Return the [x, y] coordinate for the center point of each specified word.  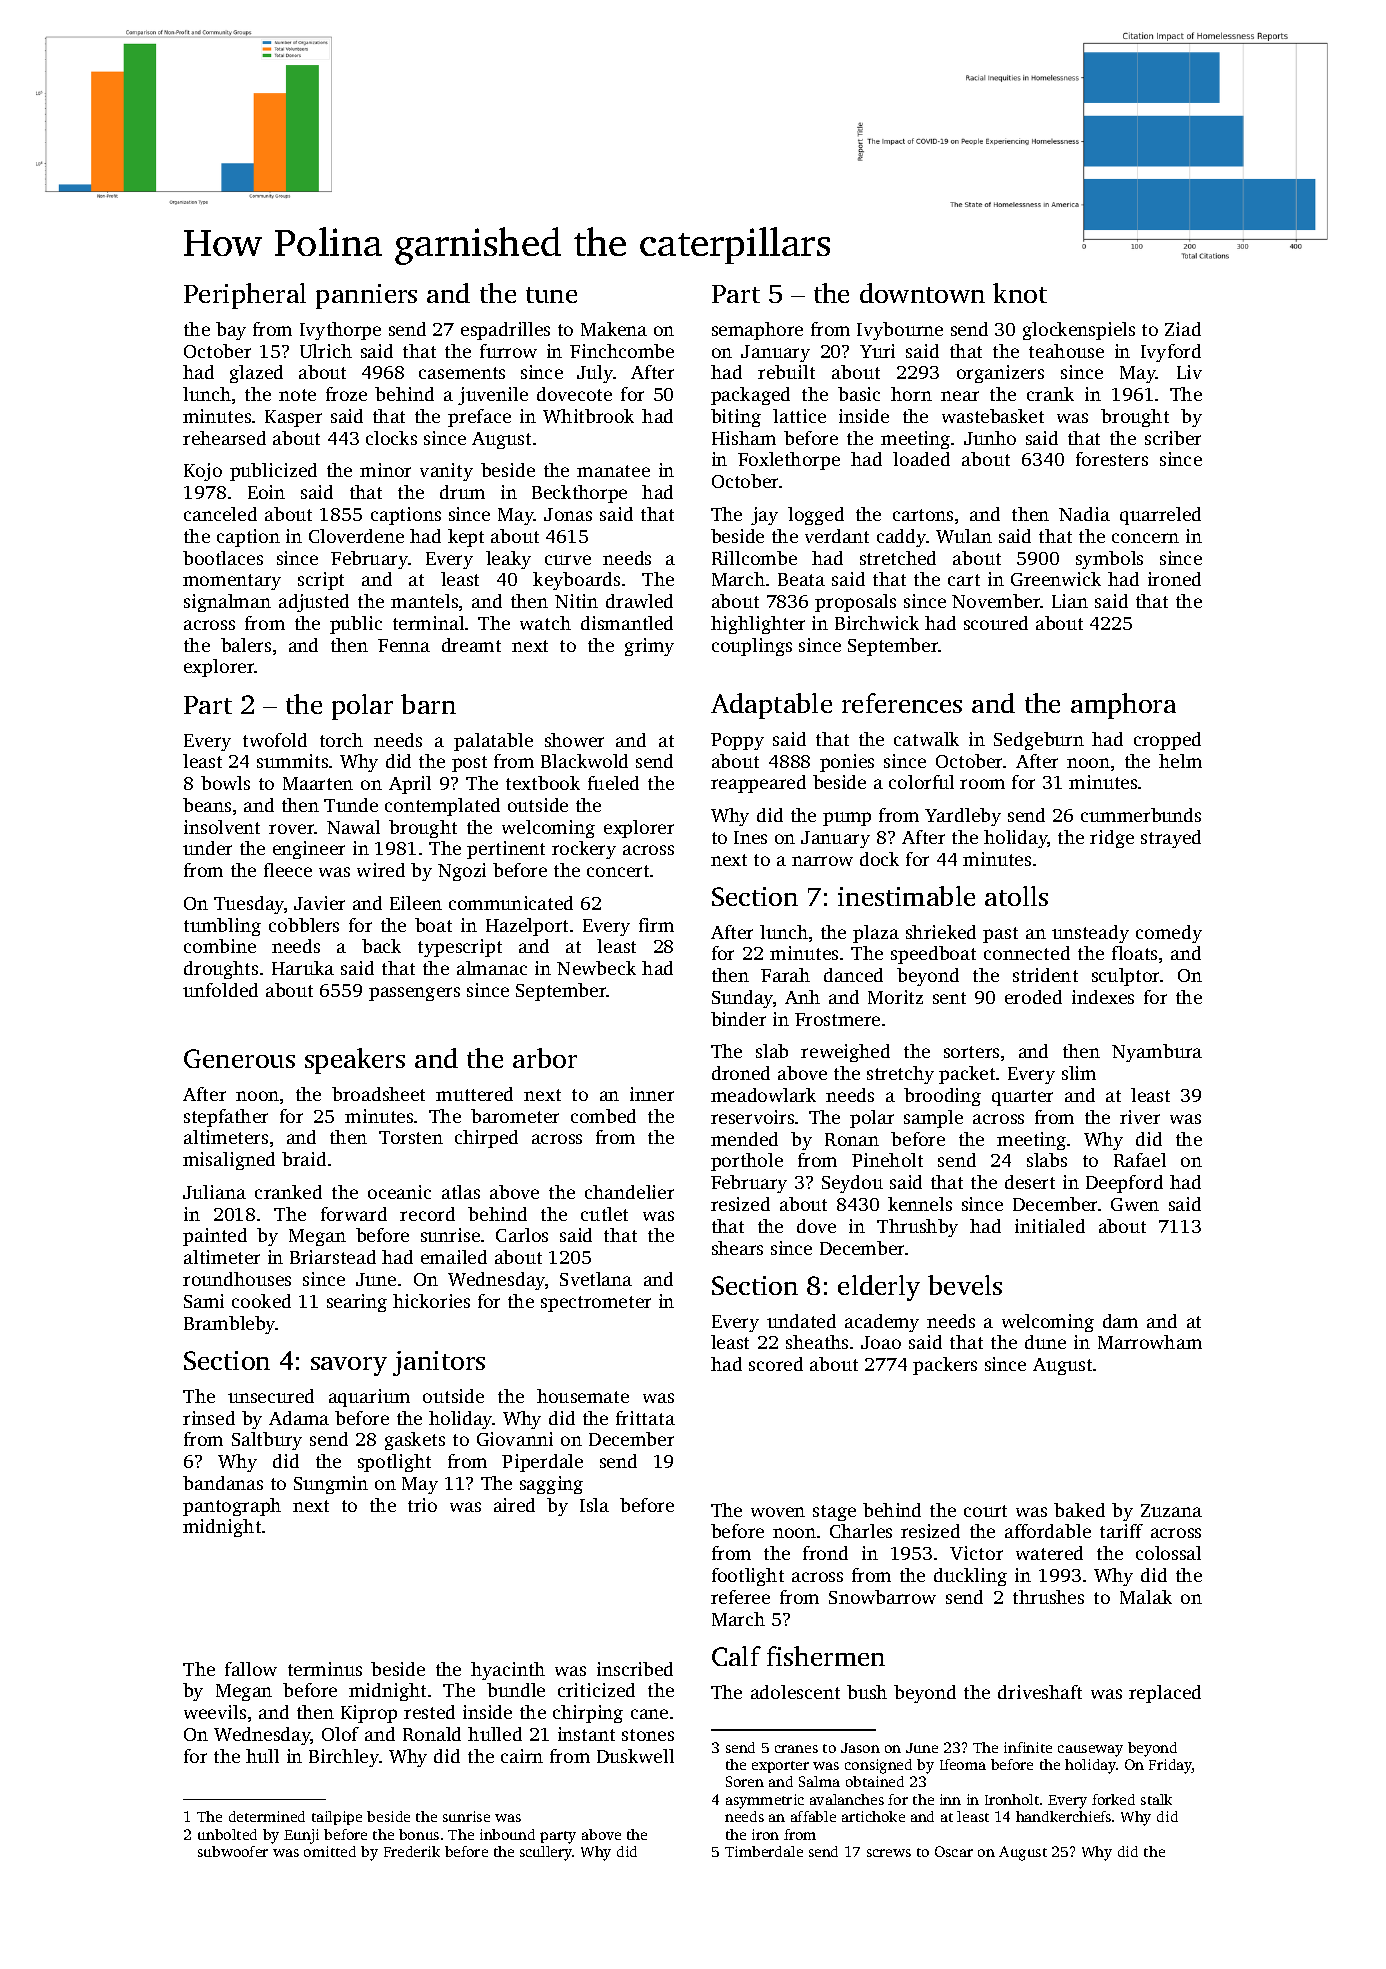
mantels [424, 601]
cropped [1167, 741]
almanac [492, 968]
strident [1045, 975]
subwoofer [233, 1851]
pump [847, 819]
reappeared [758, 784]
